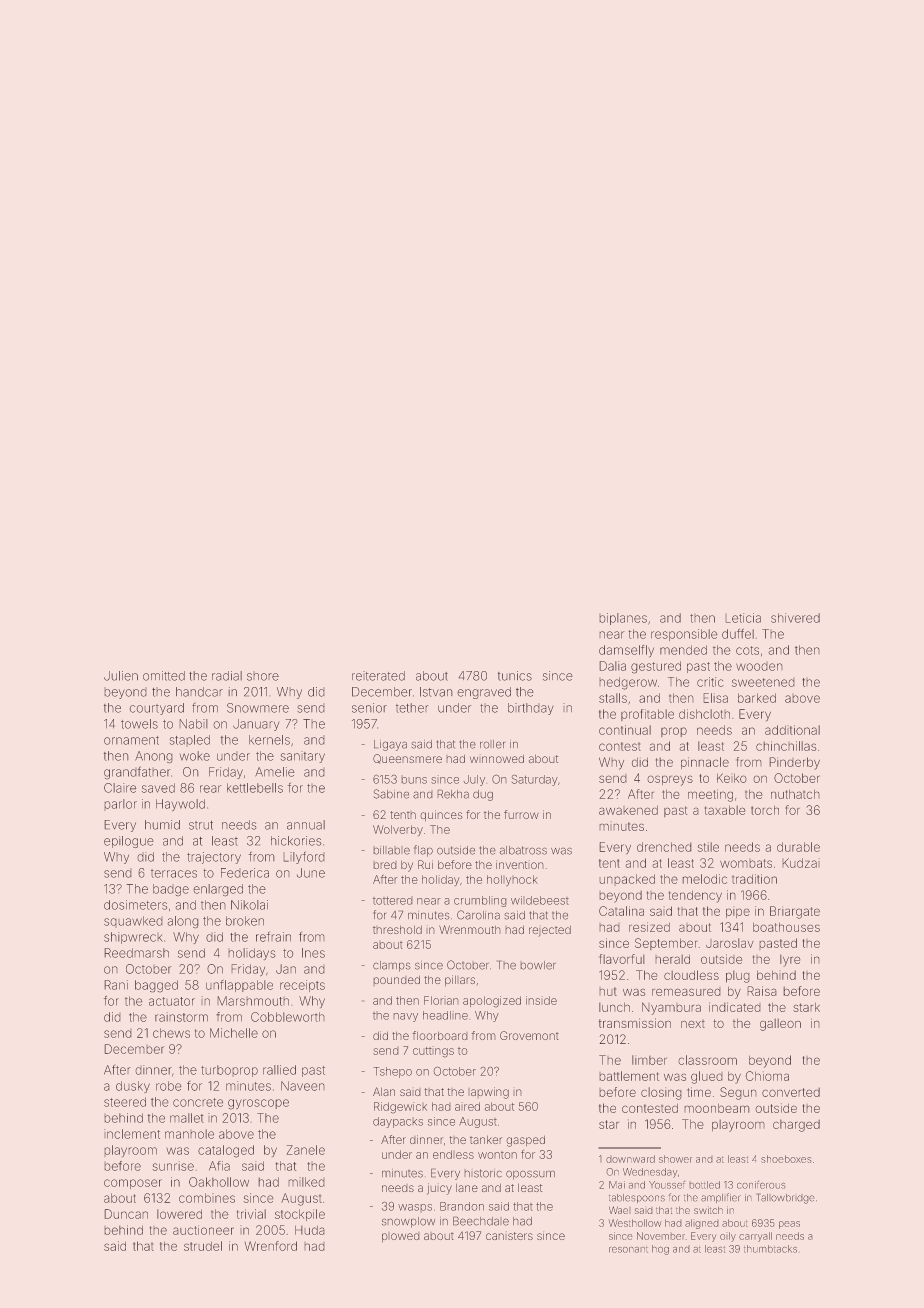 Image resolution: width=924 pixels, height=1308 pixels. Describe the element at coordinates (129, 842) in the document. I see `epilogue` at that location.
